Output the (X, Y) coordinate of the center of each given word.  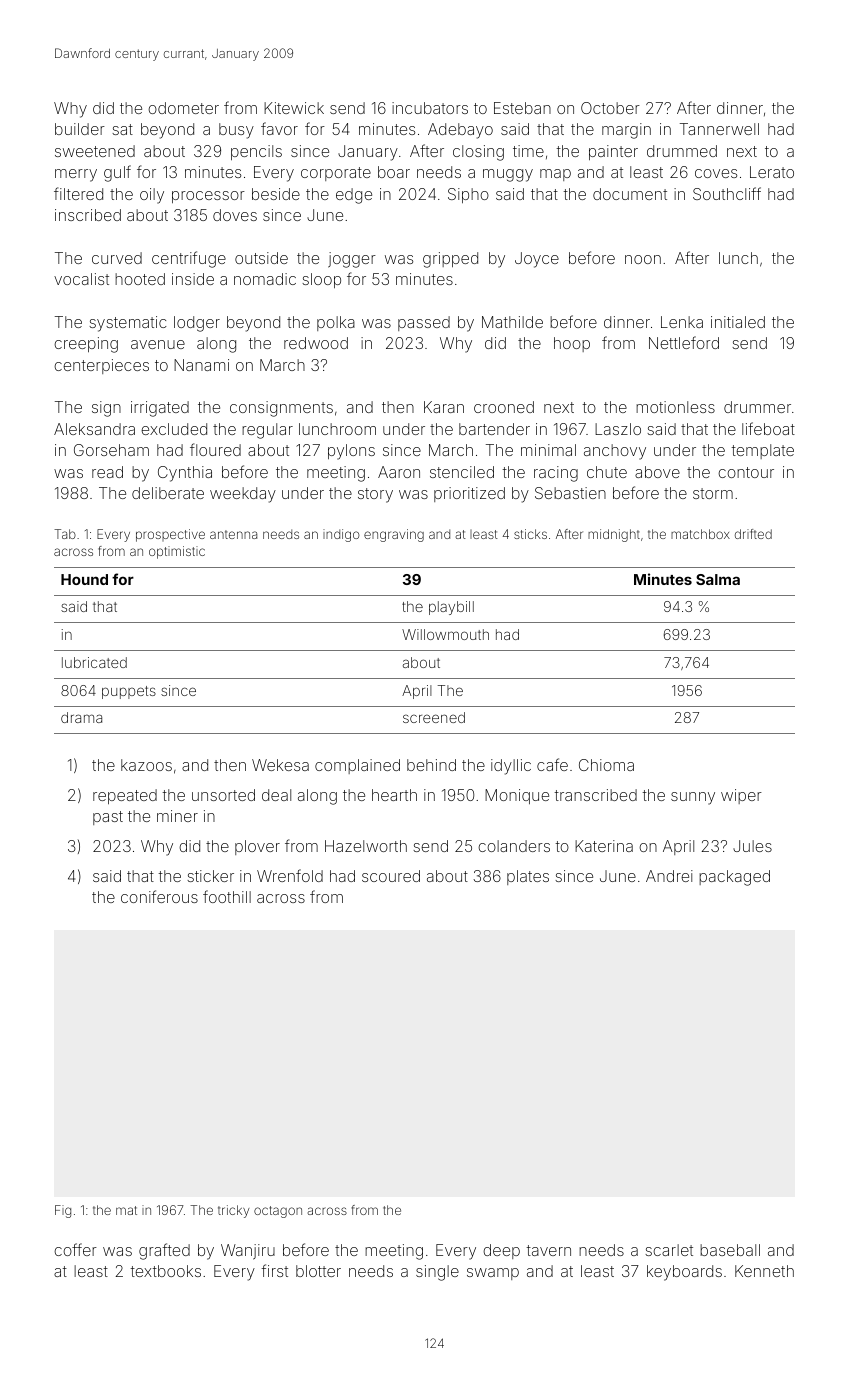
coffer (75, 1249)
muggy (508, 175)
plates (528, 877)
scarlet (669, 1250)
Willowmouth (445, 634)
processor (208, 197)
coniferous (159, 896)
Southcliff (727, 193)
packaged (734, 878)
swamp (493, 1274)
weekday (243, 495)
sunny (693, 798)
